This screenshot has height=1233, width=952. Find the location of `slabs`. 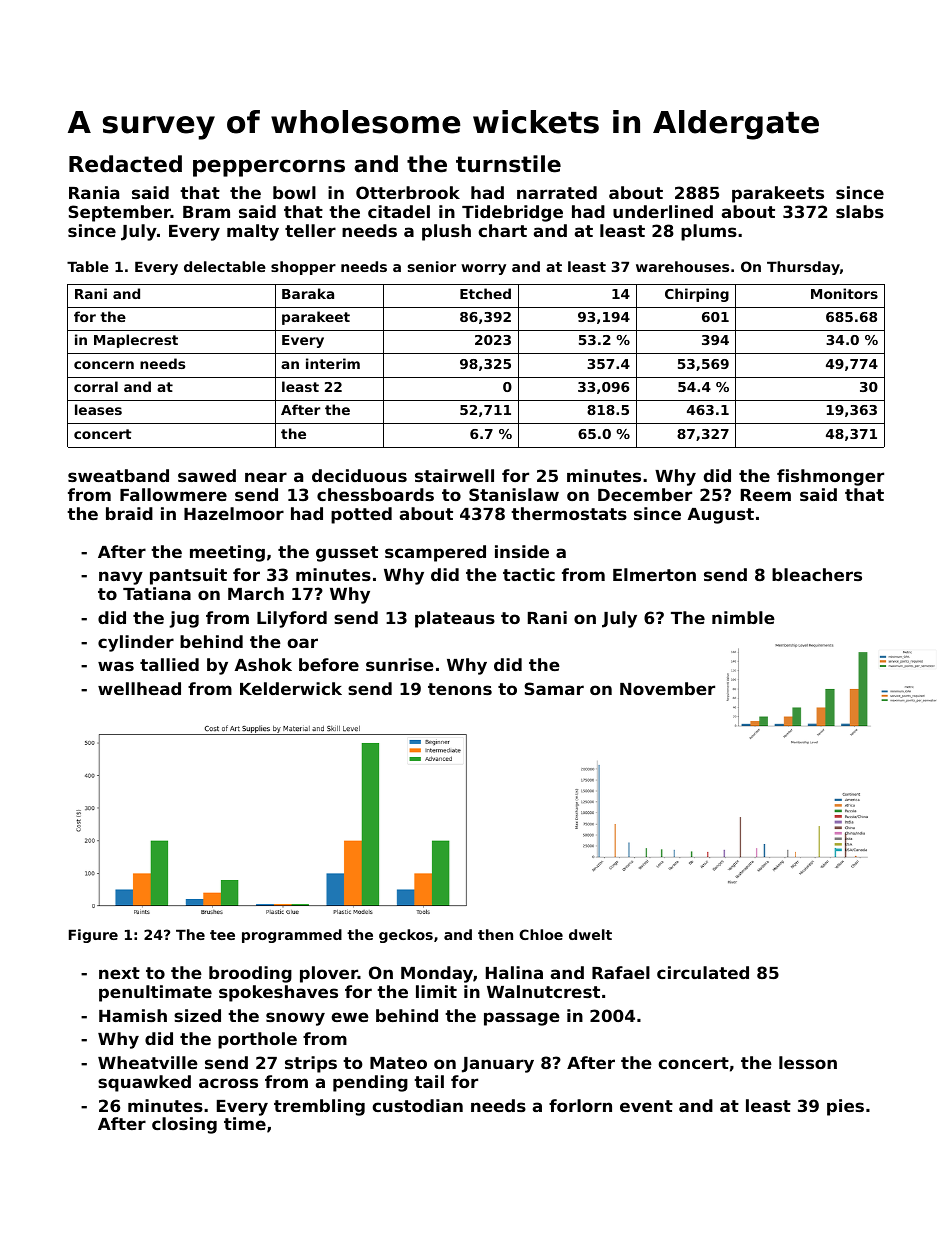

slabs is located at coordinates (860, 211).
